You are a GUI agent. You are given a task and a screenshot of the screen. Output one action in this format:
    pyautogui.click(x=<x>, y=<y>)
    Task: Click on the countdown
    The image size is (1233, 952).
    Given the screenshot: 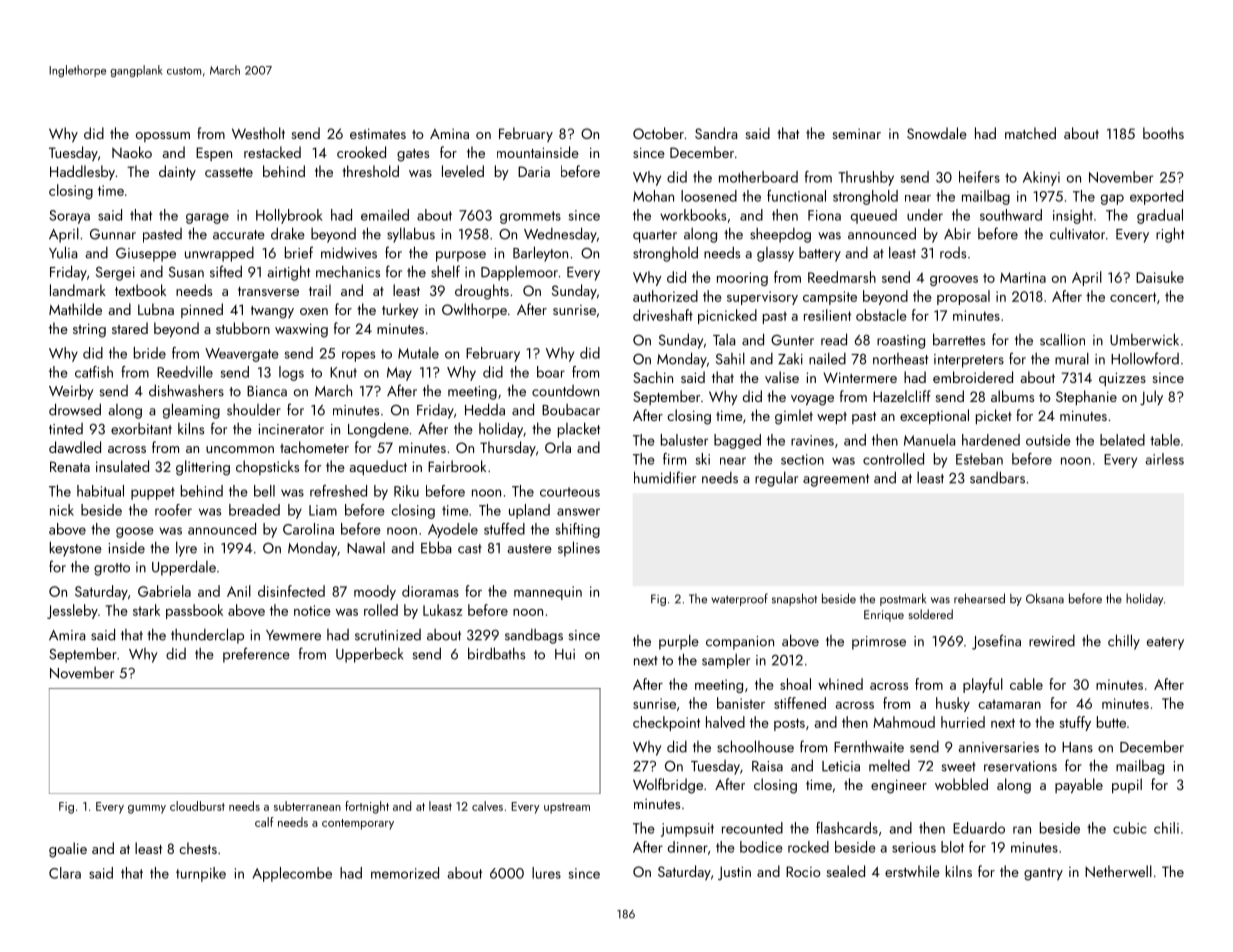 What is the action you would take?
    pyautogui.click(x=565, y=391)
